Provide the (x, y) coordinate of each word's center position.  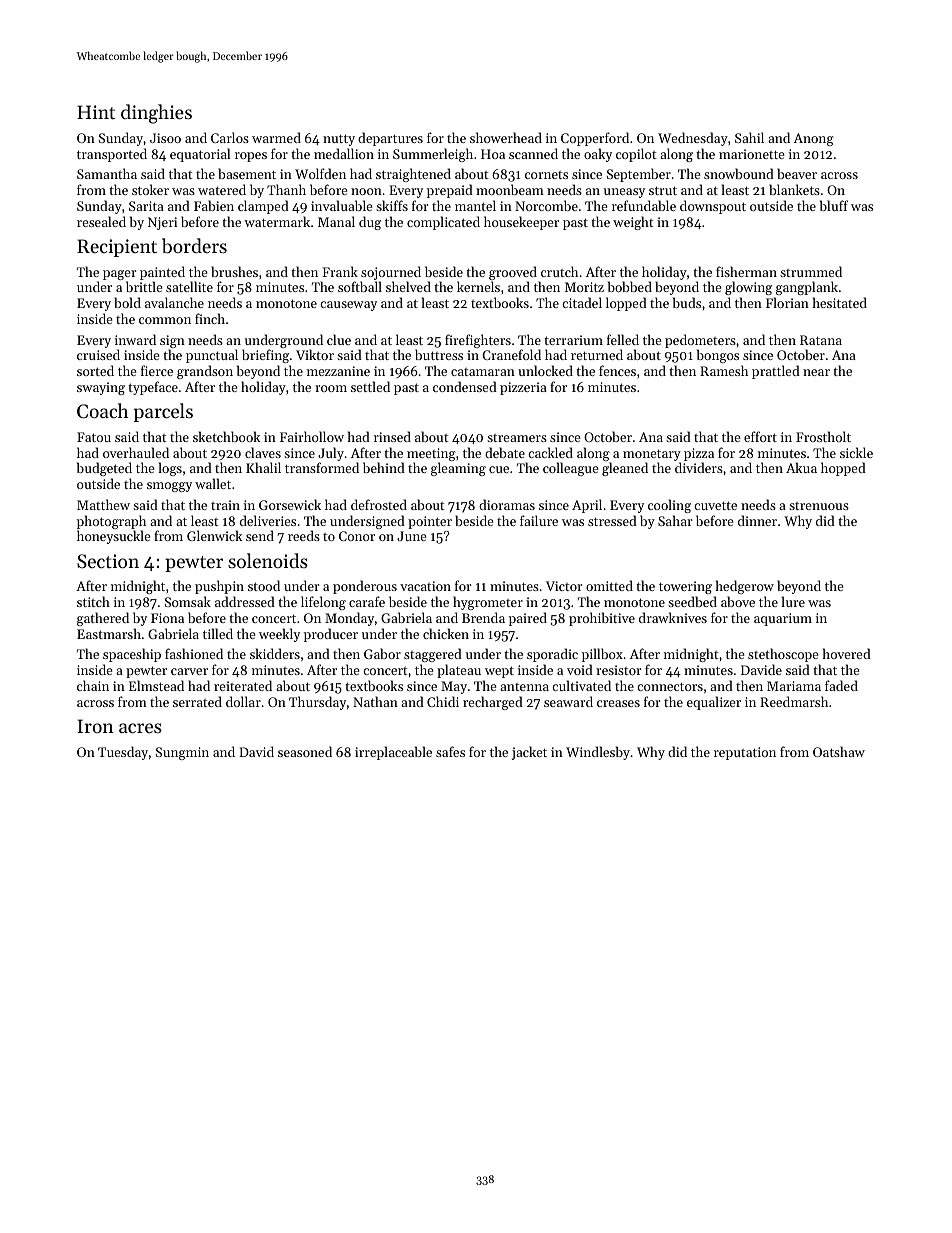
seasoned (305, 751)
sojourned (391, 273)
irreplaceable (393, 753)
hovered (847, 653)
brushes (234, 271)
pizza (699, 454)
